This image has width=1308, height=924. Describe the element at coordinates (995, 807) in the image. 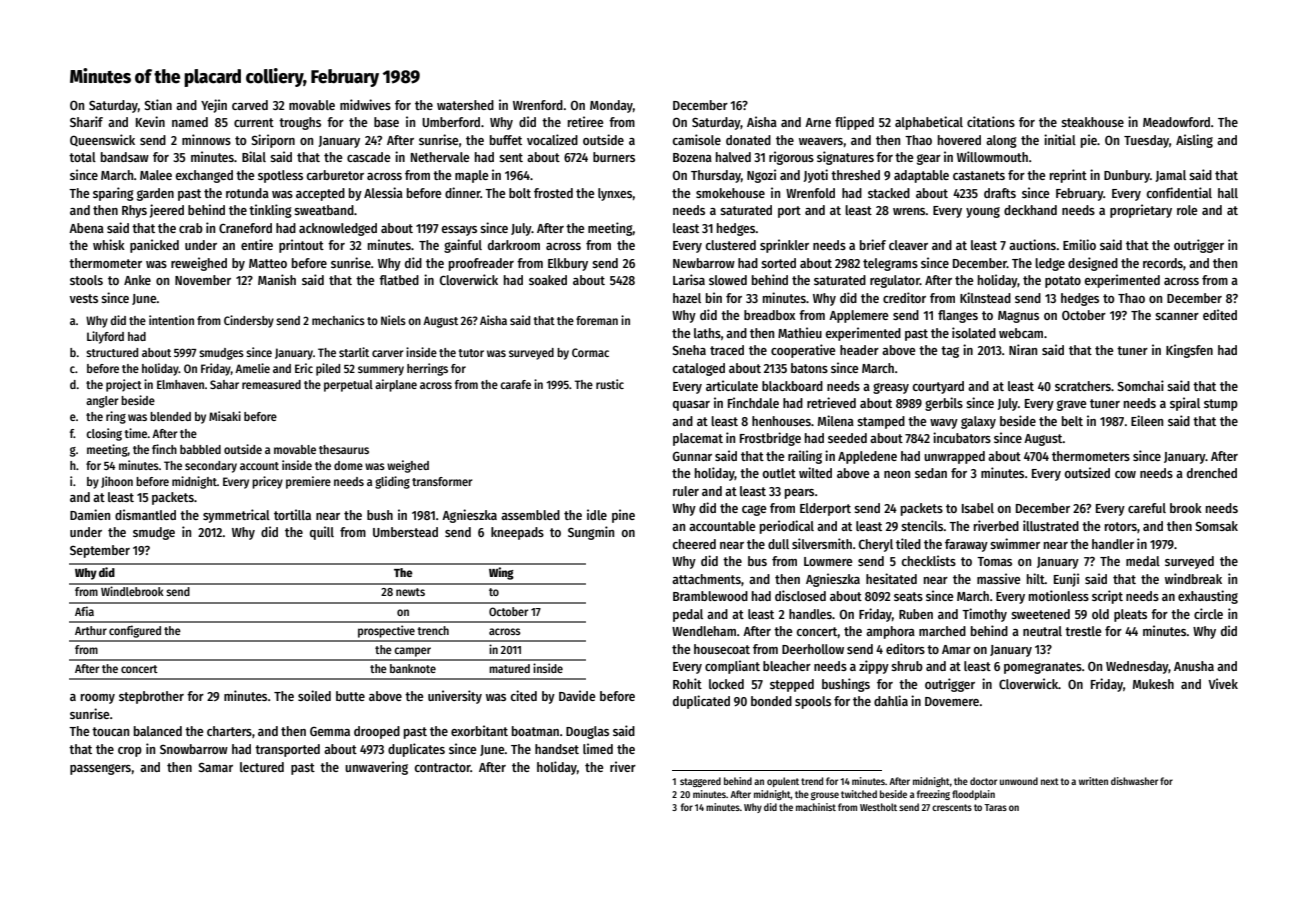

I see `Taras` at that location.
